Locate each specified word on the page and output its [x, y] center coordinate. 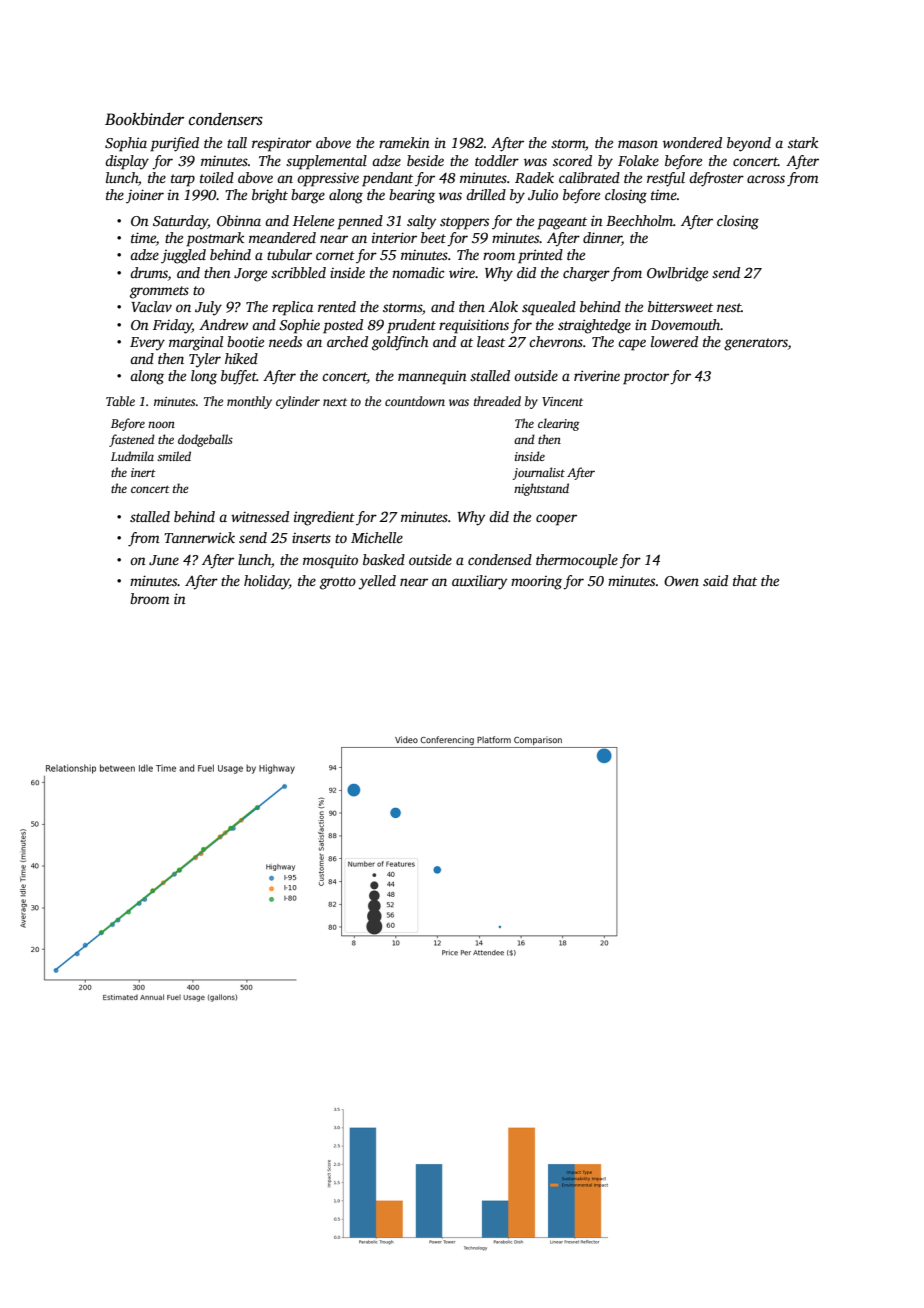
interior [394, 237]
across [766, 179]
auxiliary [479, 582]
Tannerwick [199, 537]
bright [270, 196]
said [715, 580]
